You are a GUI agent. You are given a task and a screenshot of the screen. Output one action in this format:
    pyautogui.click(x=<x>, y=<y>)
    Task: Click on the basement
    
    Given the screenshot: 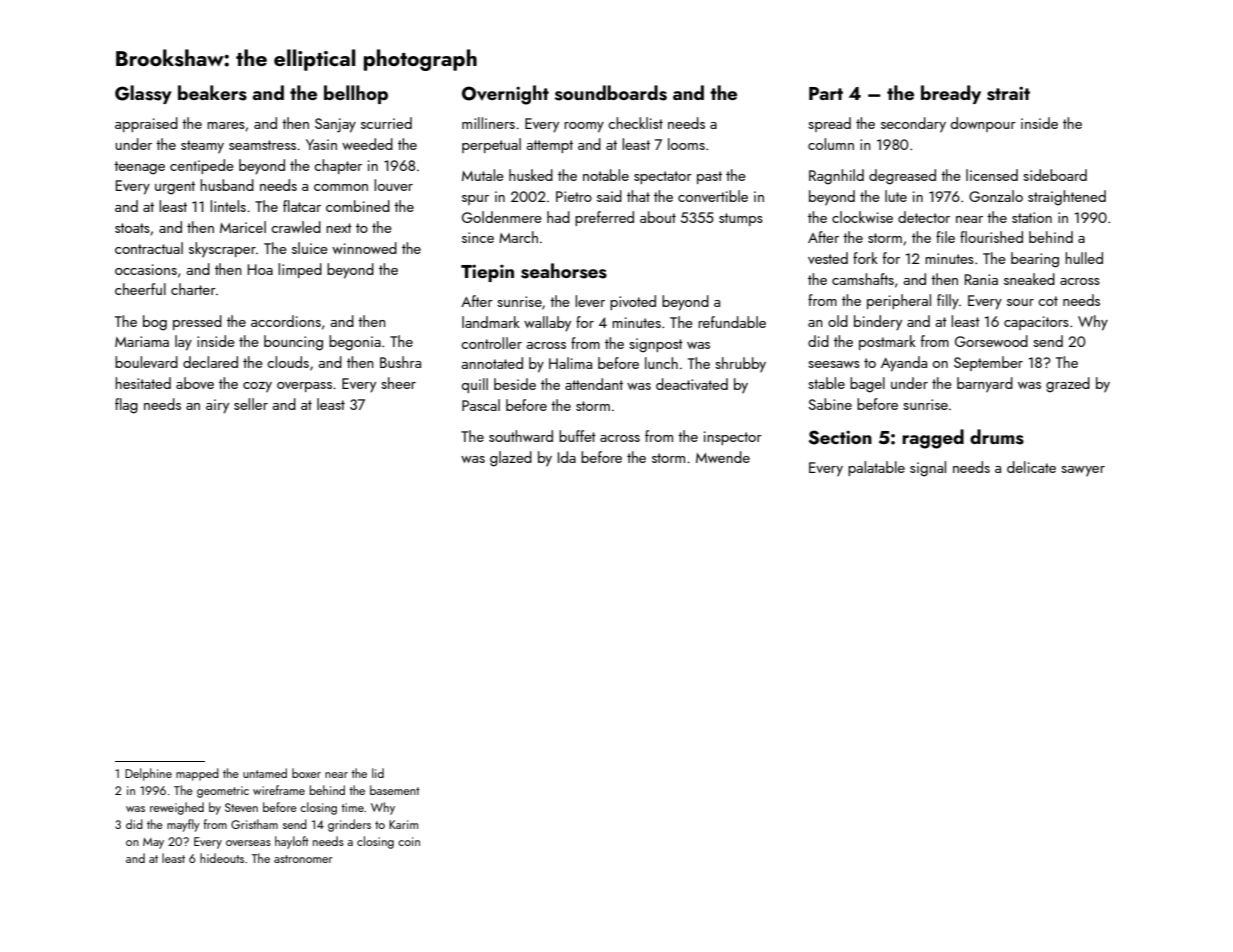 What is the action you would take?
    pyautogui.click(x=395, y=790)
